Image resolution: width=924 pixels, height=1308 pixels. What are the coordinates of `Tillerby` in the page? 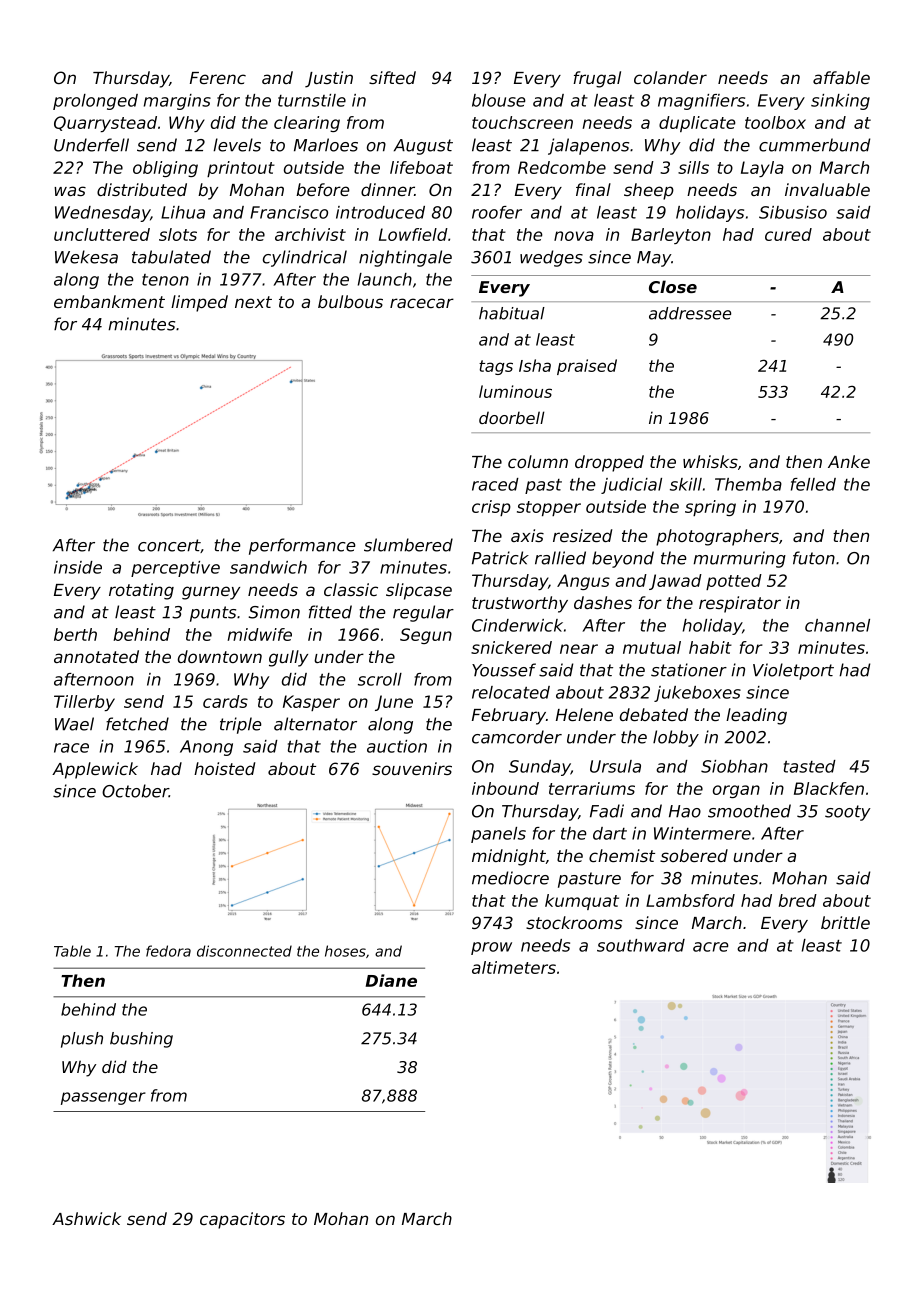 It's located at (84, 703).
